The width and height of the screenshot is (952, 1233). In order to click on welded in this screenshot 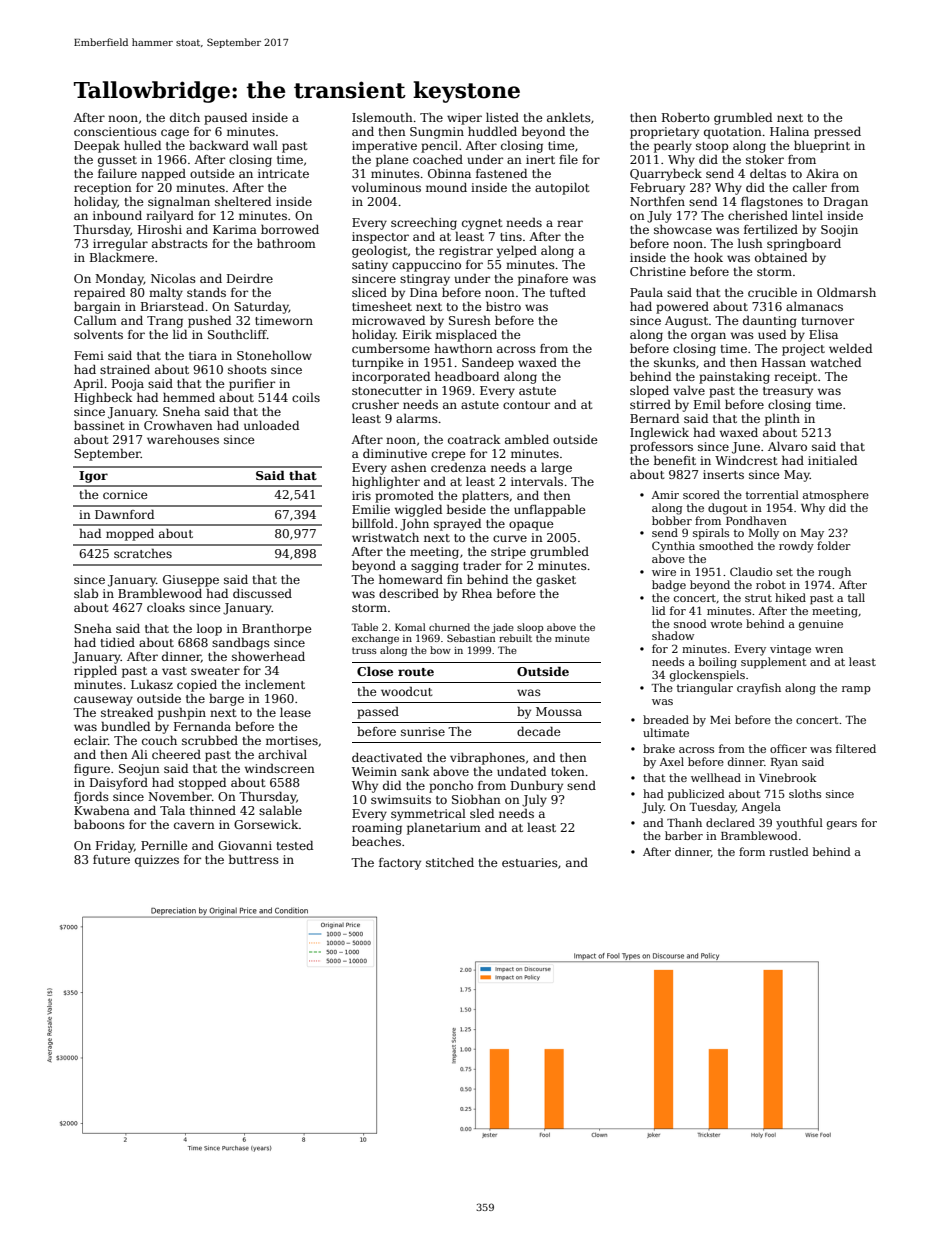, I will do `click(850, 348)`.
